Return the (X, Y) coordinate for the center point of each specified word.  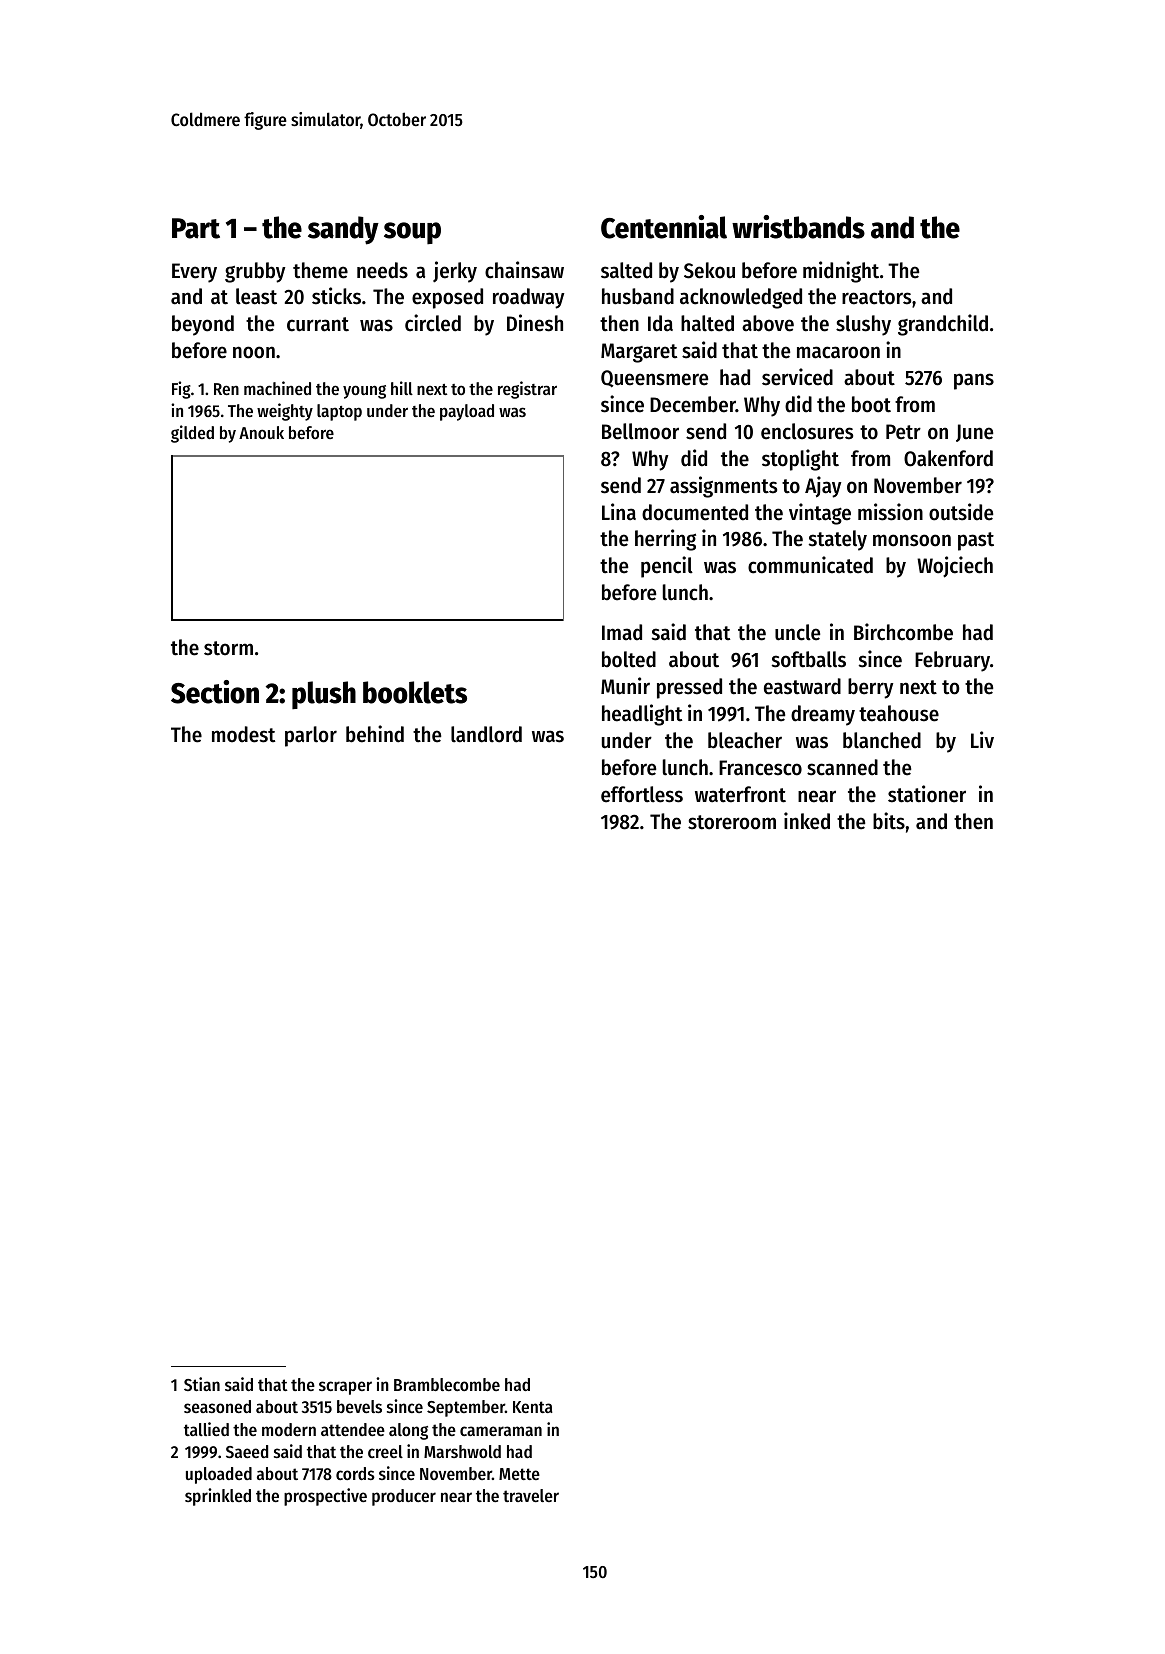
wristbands (798, 227)
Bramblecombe (447, 1384)
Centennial (664, 227)
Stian (202, 1384)
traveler (531, 1495)
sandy (343, 230)
